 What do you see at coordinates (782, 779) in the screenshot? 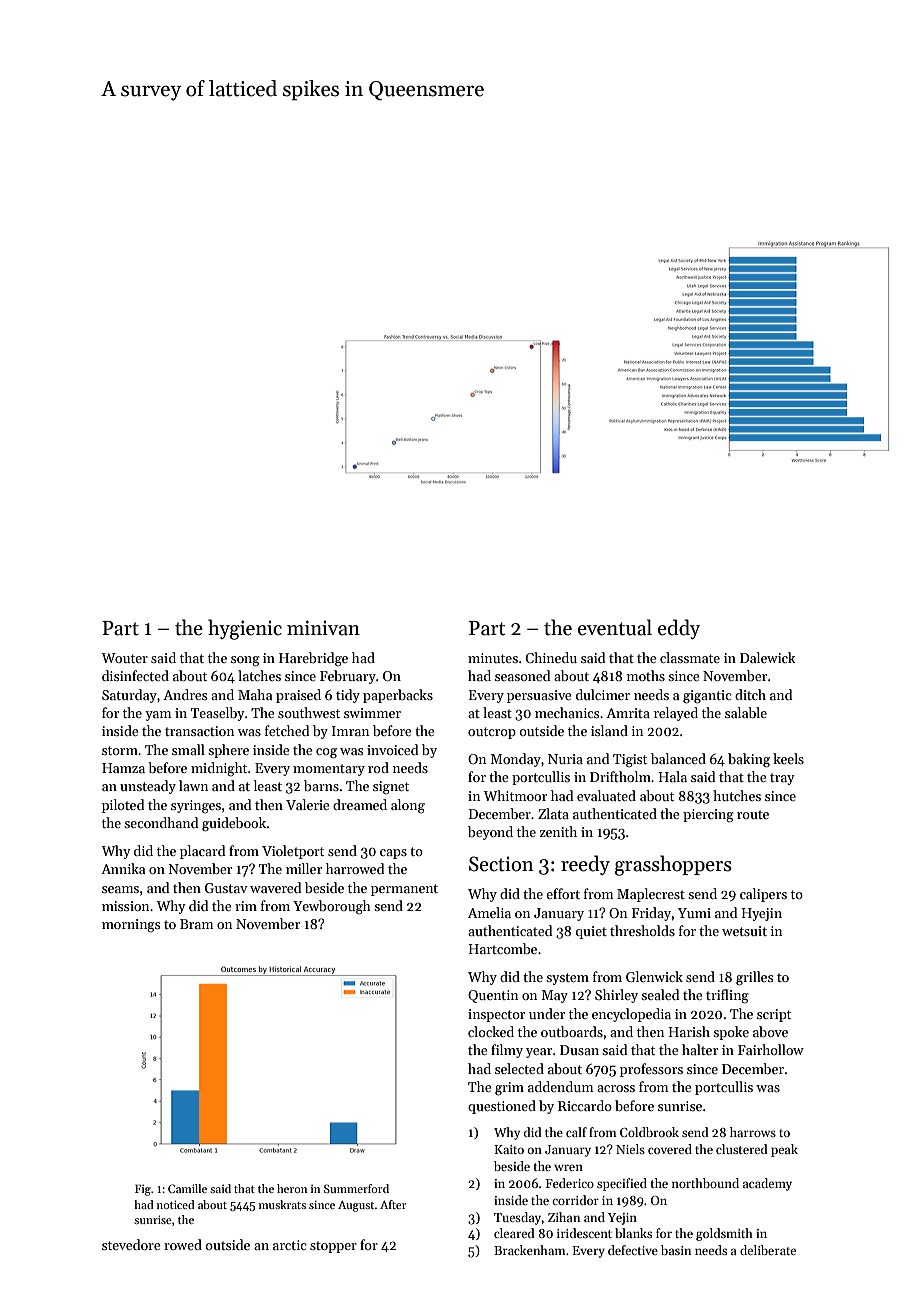
I see `tray` at bounding box center [782, 779].
